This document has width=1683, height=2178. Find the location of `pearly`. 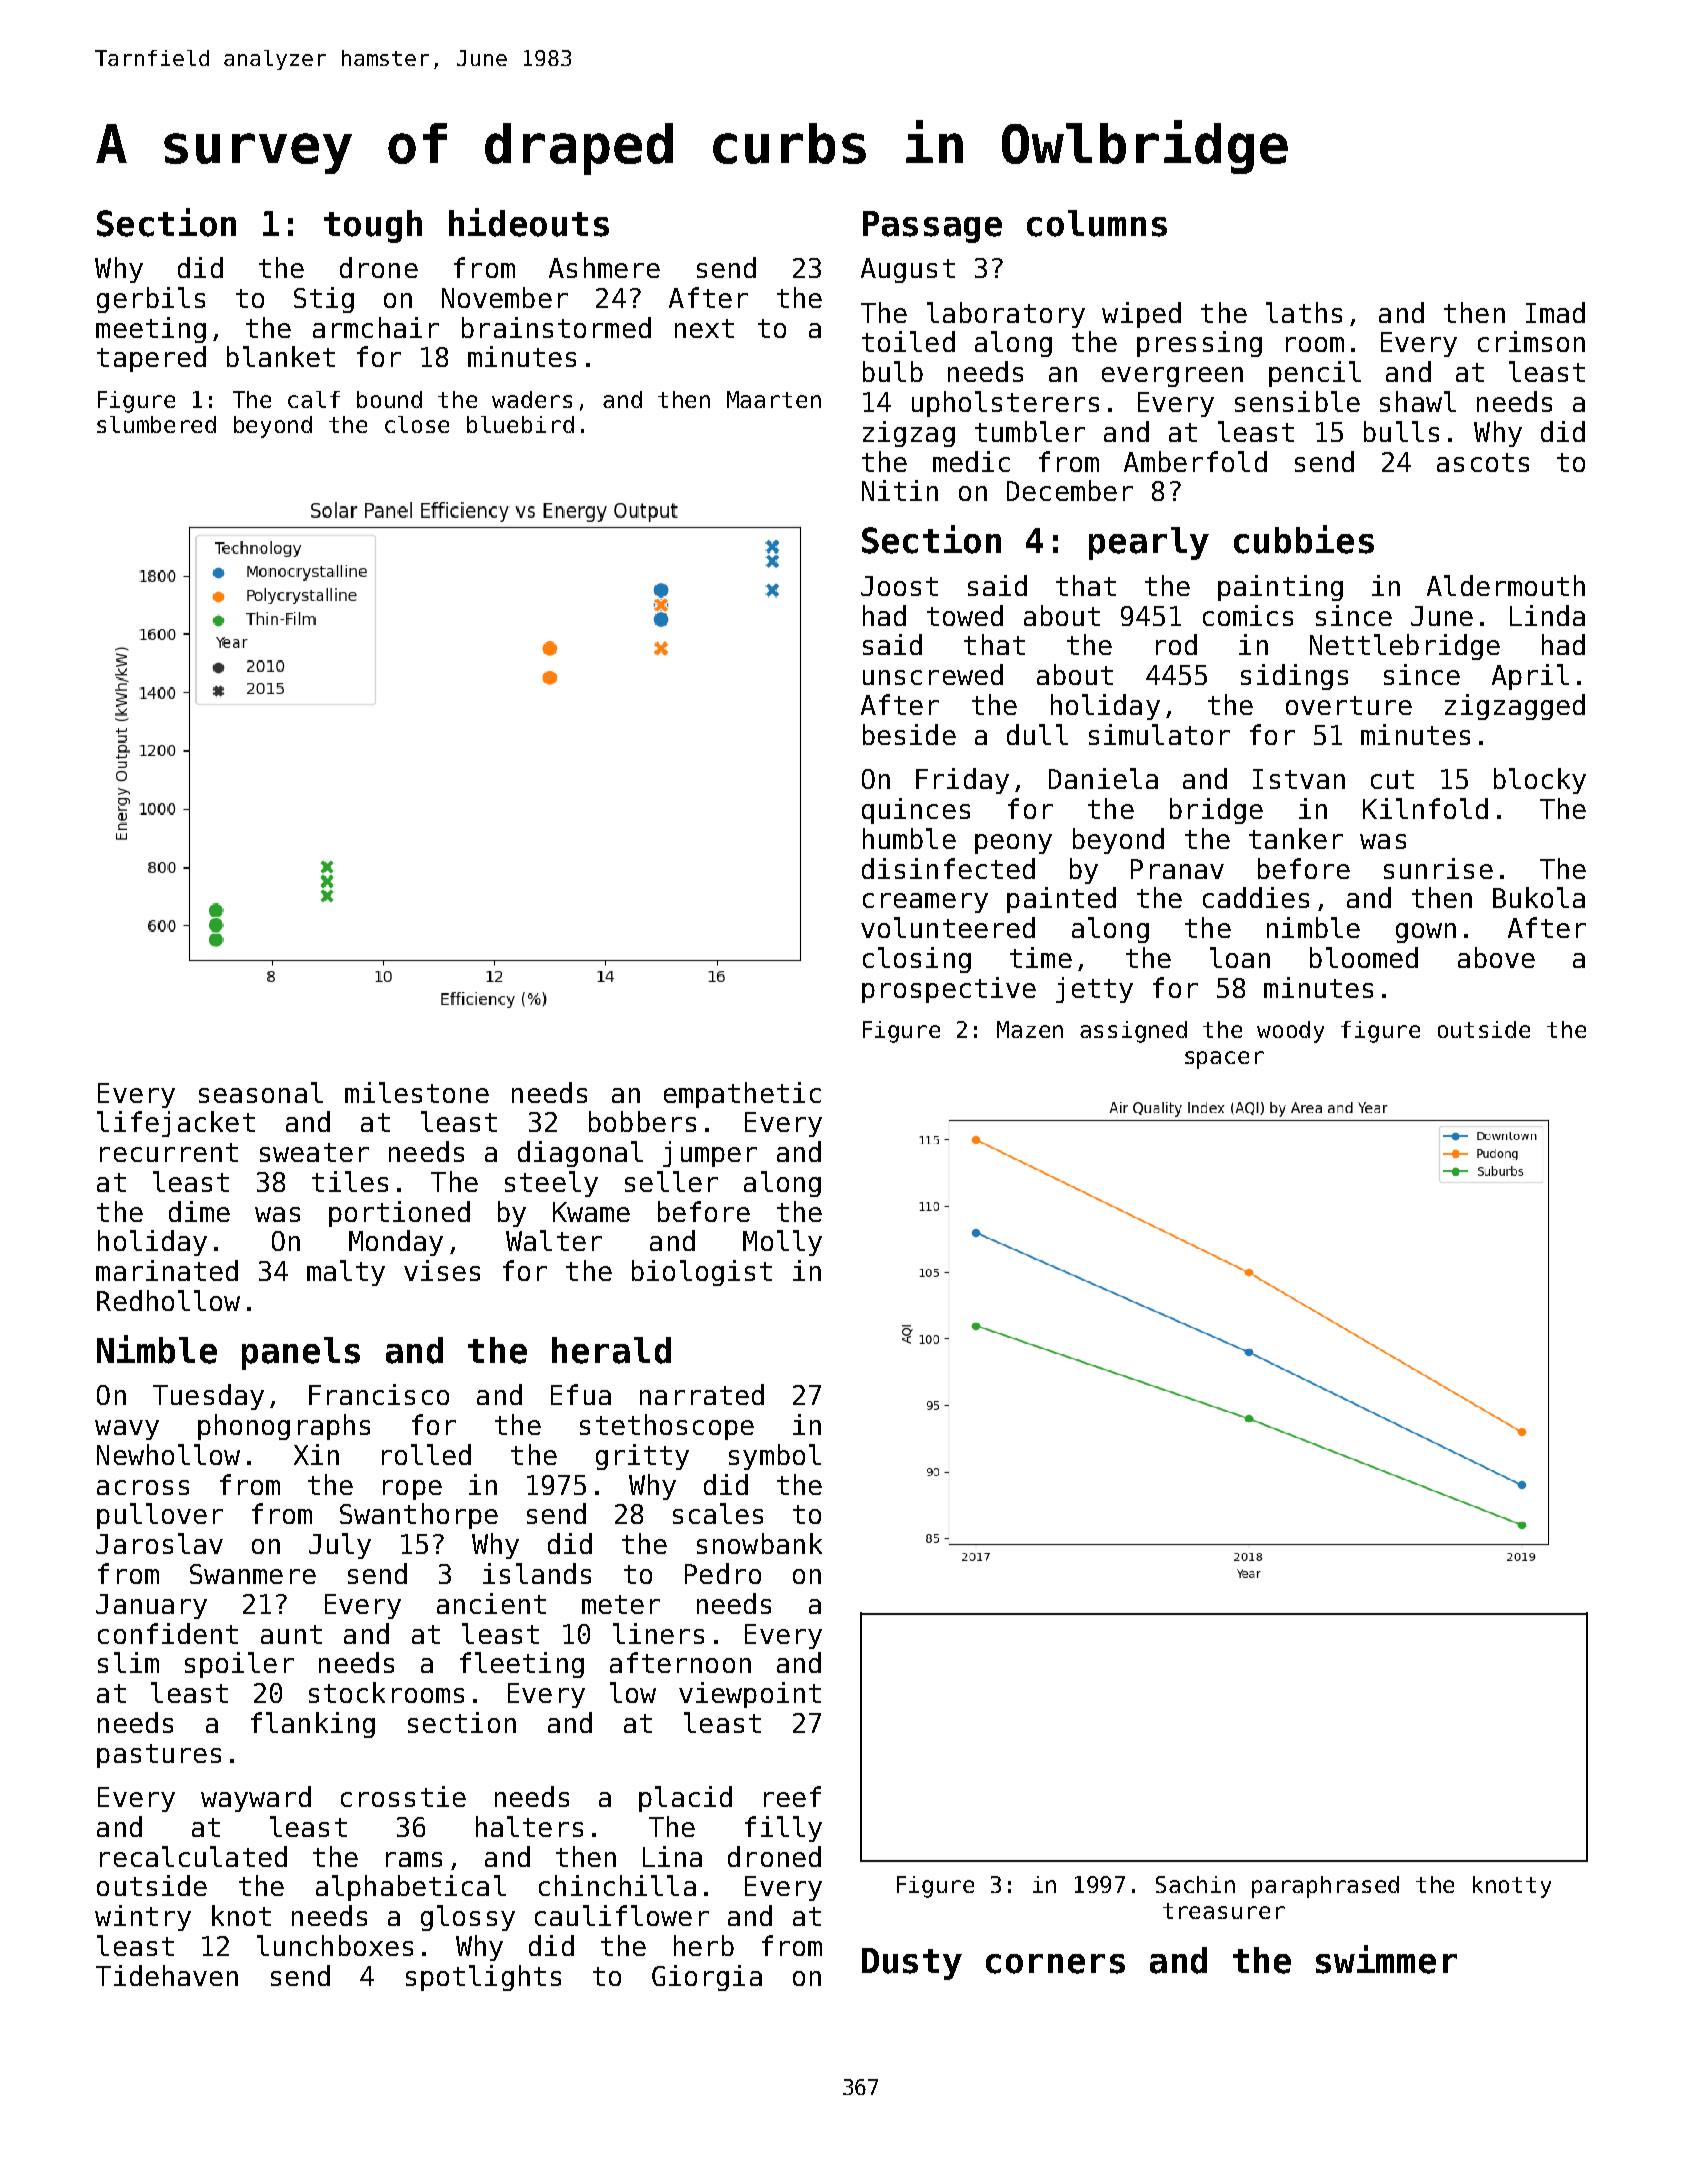

pearly is located at coordinates (1149, 543).
